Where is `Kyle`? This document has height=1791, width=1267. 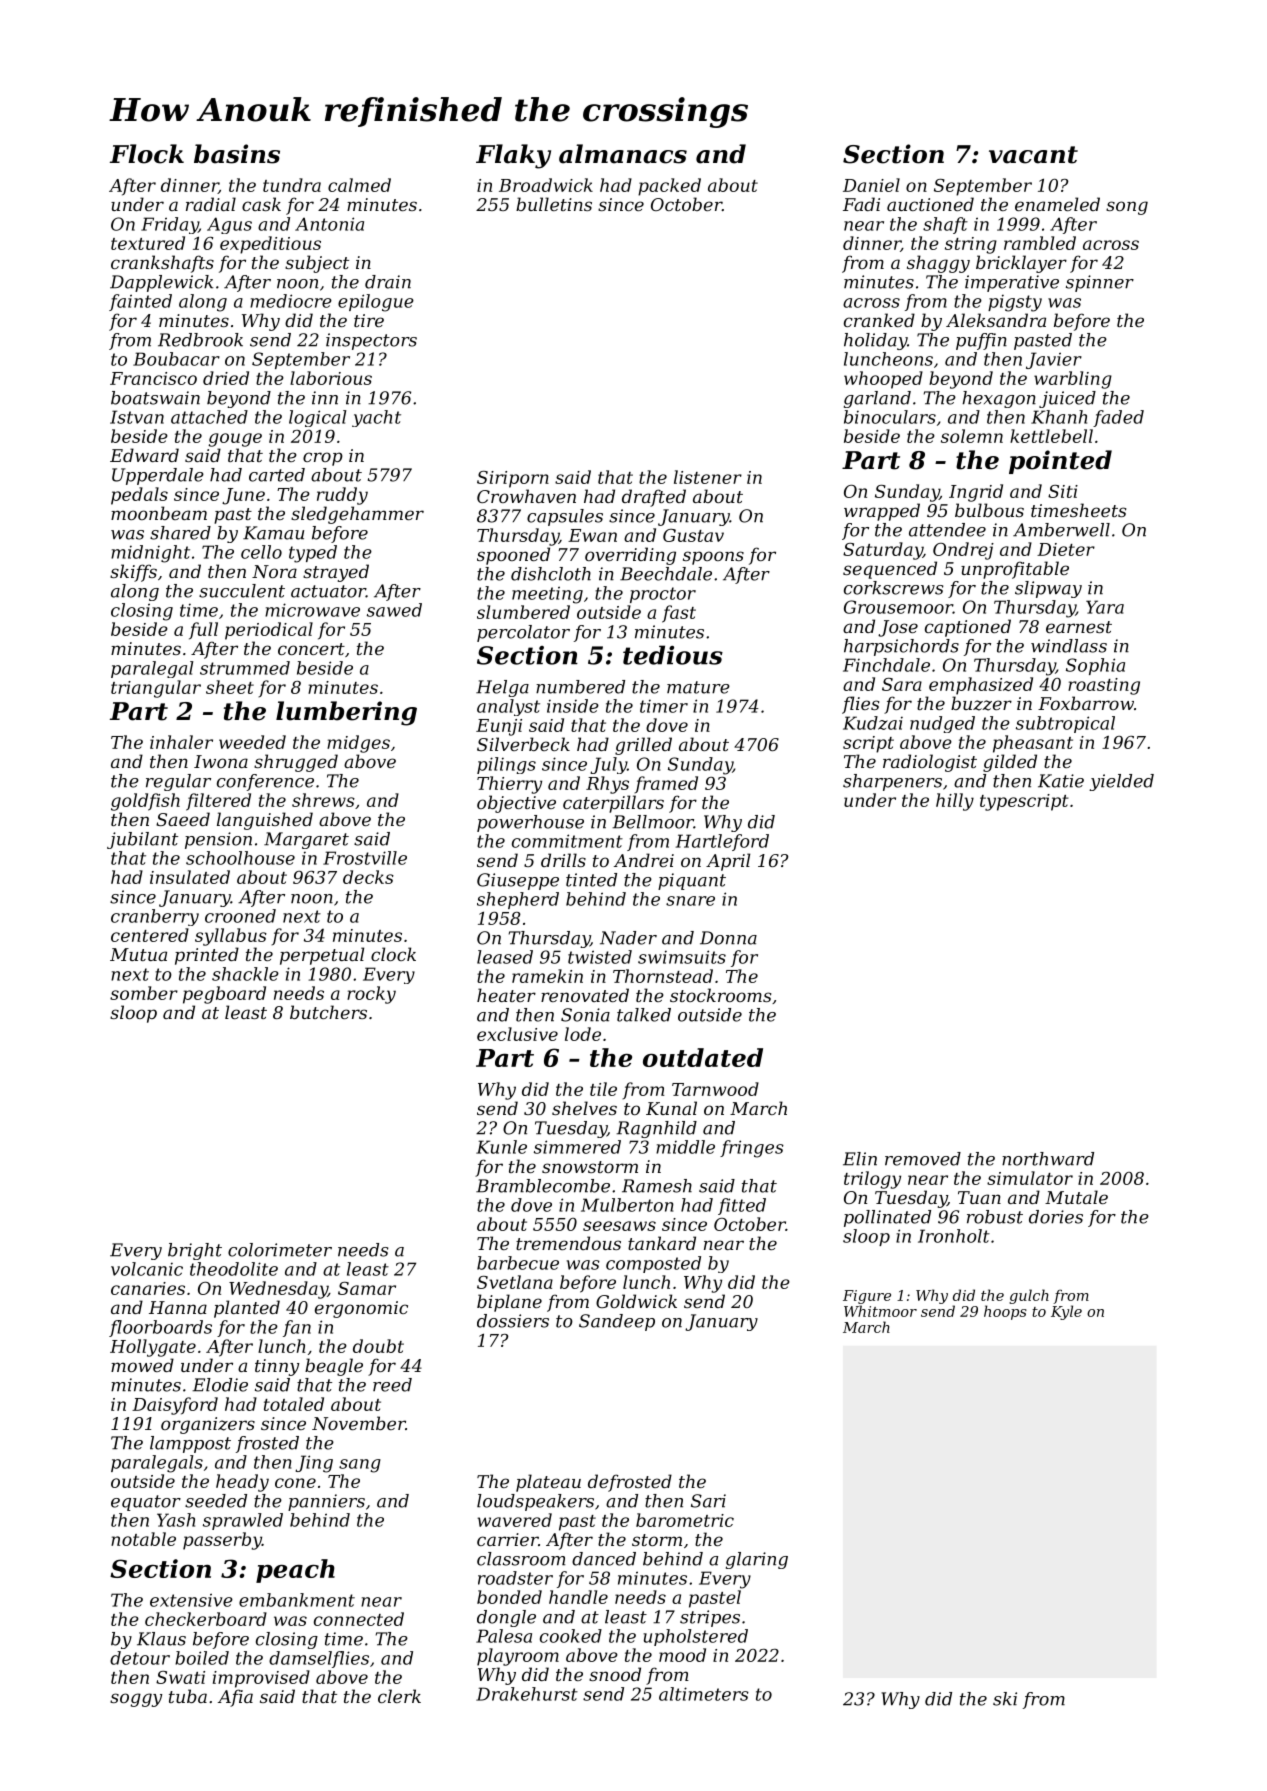 Kyle is located at coordinates (1066, 1312).
